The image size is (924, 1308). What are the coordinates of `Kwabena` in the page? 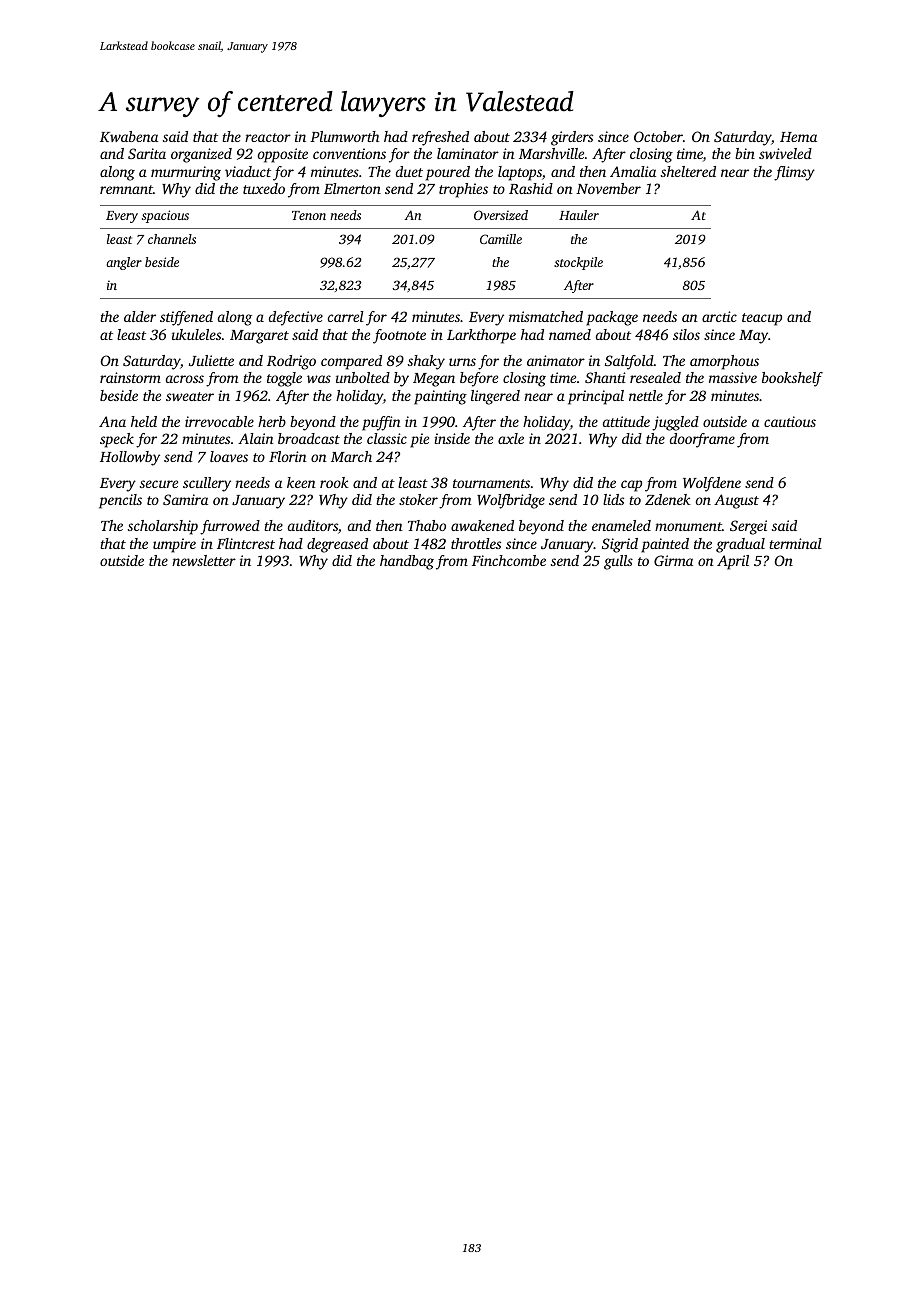 It's located at (129, 136).
